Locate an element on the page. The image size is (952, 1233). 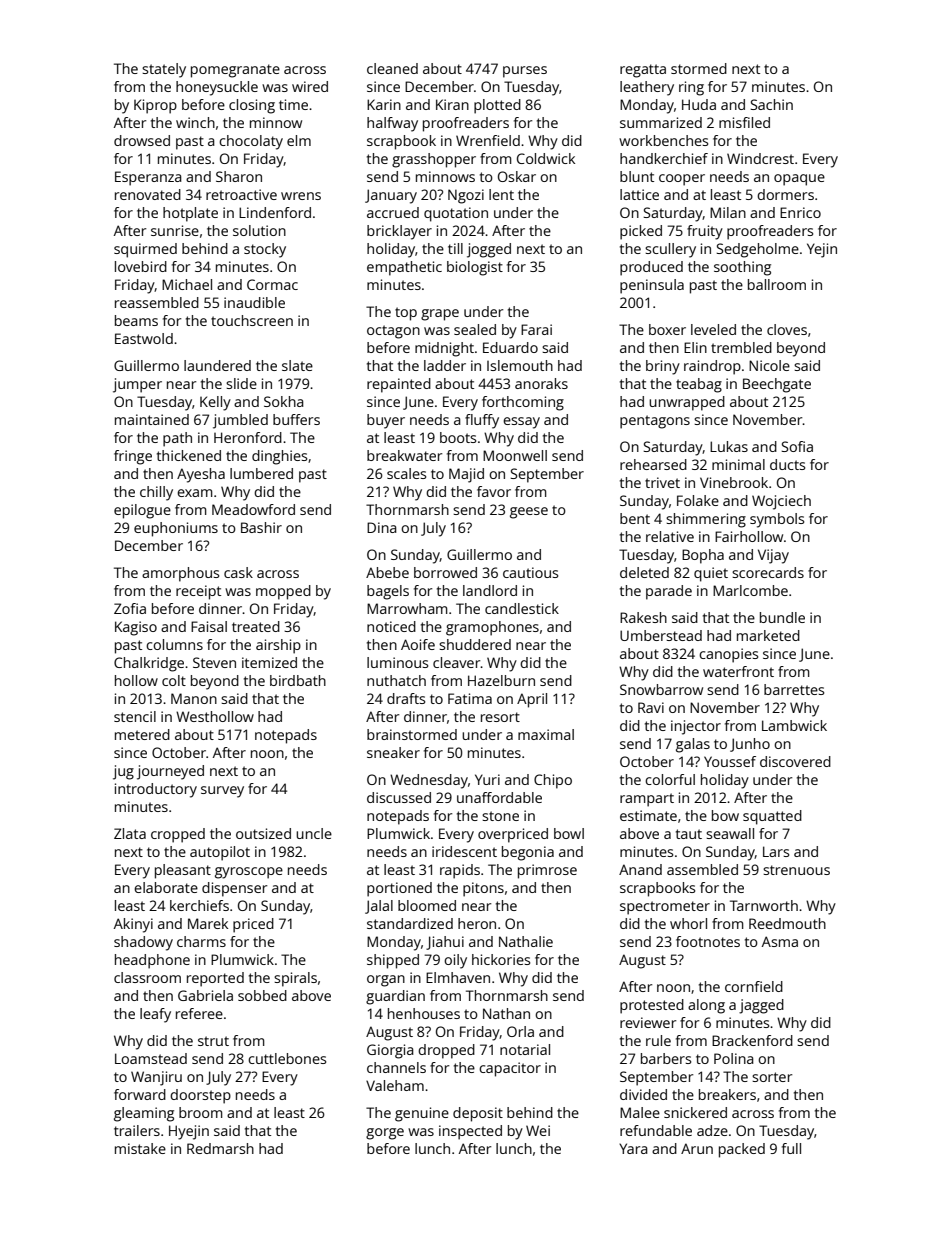
barrettes is located at coordinates (794, 689).
